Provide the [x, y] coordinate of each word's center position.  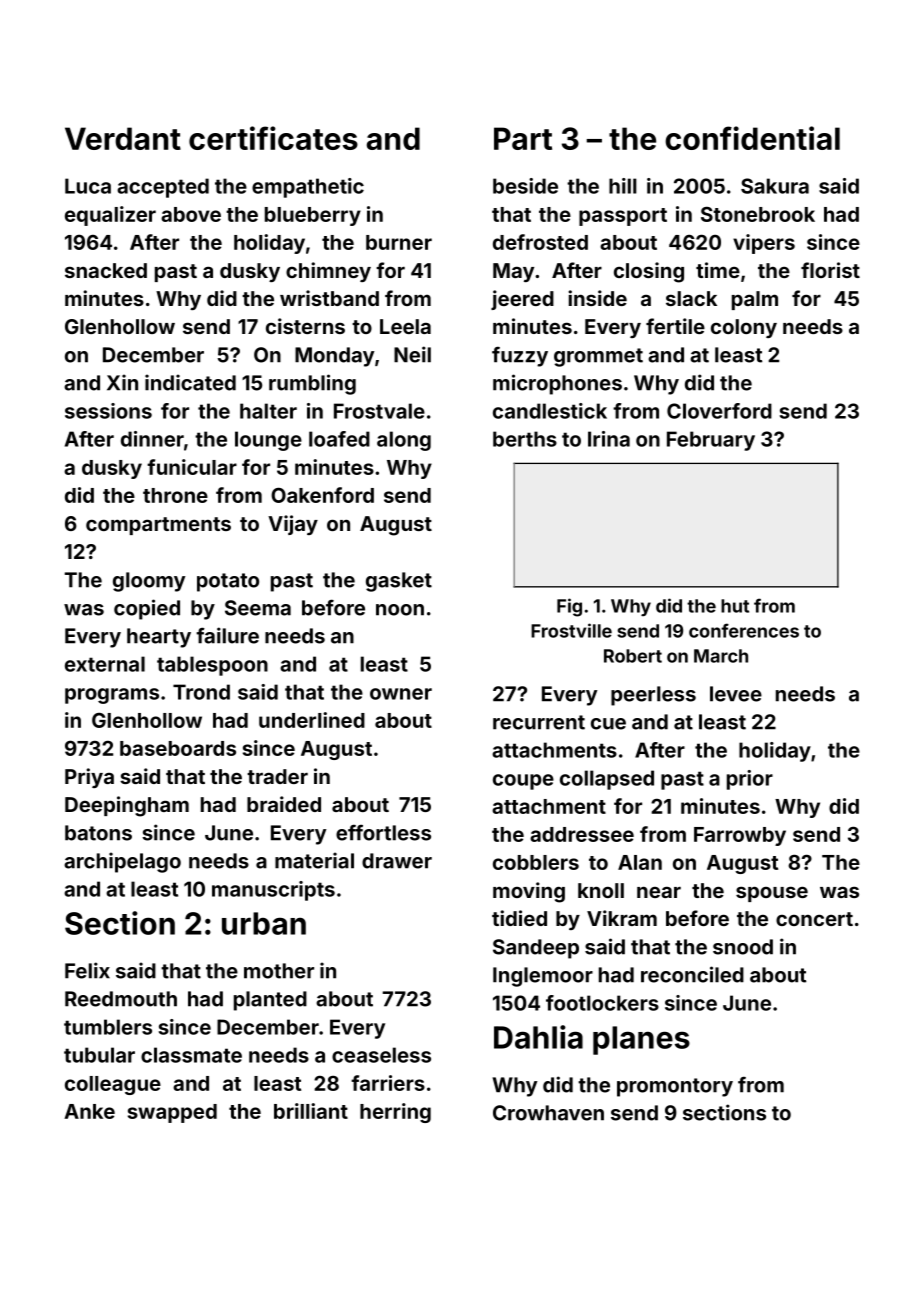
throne [175, 495]
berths [525, 439]
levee [736, 694]
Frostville [571, 630]
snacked [106, 270]
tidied [519, 918]
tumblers [108, 1027]
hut [735, 606]
